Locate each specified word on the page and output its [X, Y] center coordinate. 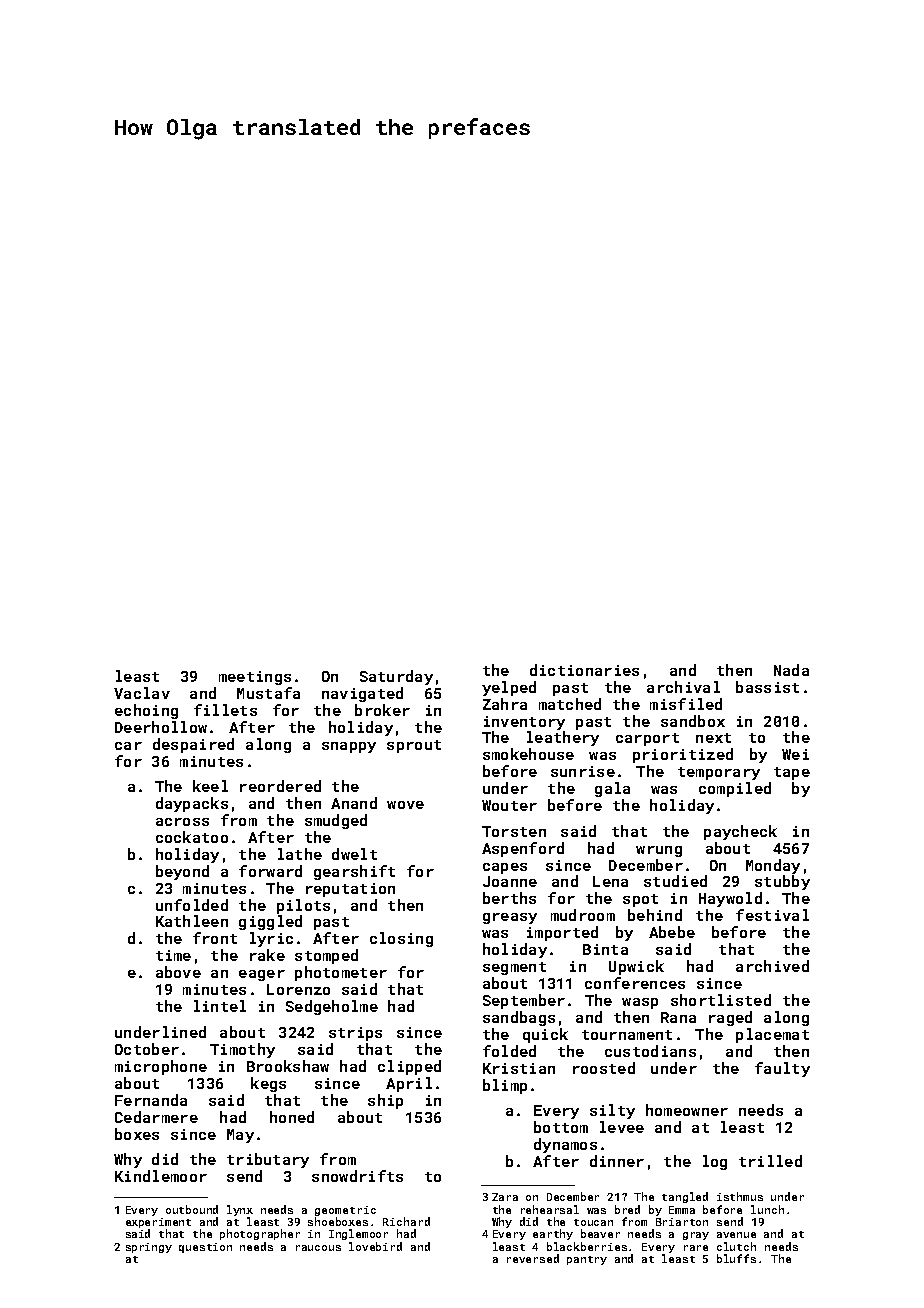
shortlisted [721, 1000]
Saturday [396, 677]
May [240, 1136]
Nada [791, 670]
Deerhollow [161, 727]
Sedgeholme [332, 1007]
